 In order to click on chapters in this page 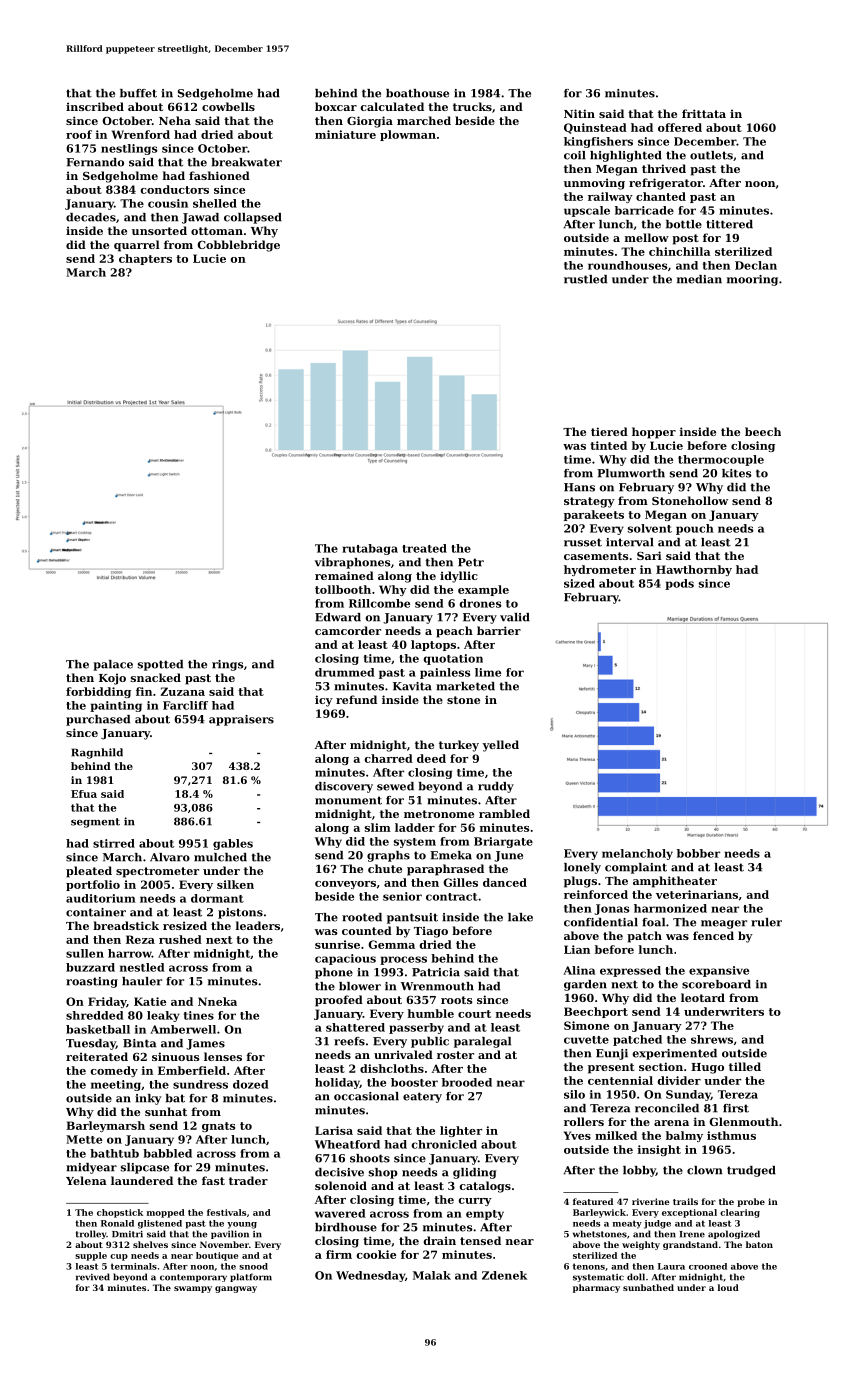, I will do `click(145, 259)`.
